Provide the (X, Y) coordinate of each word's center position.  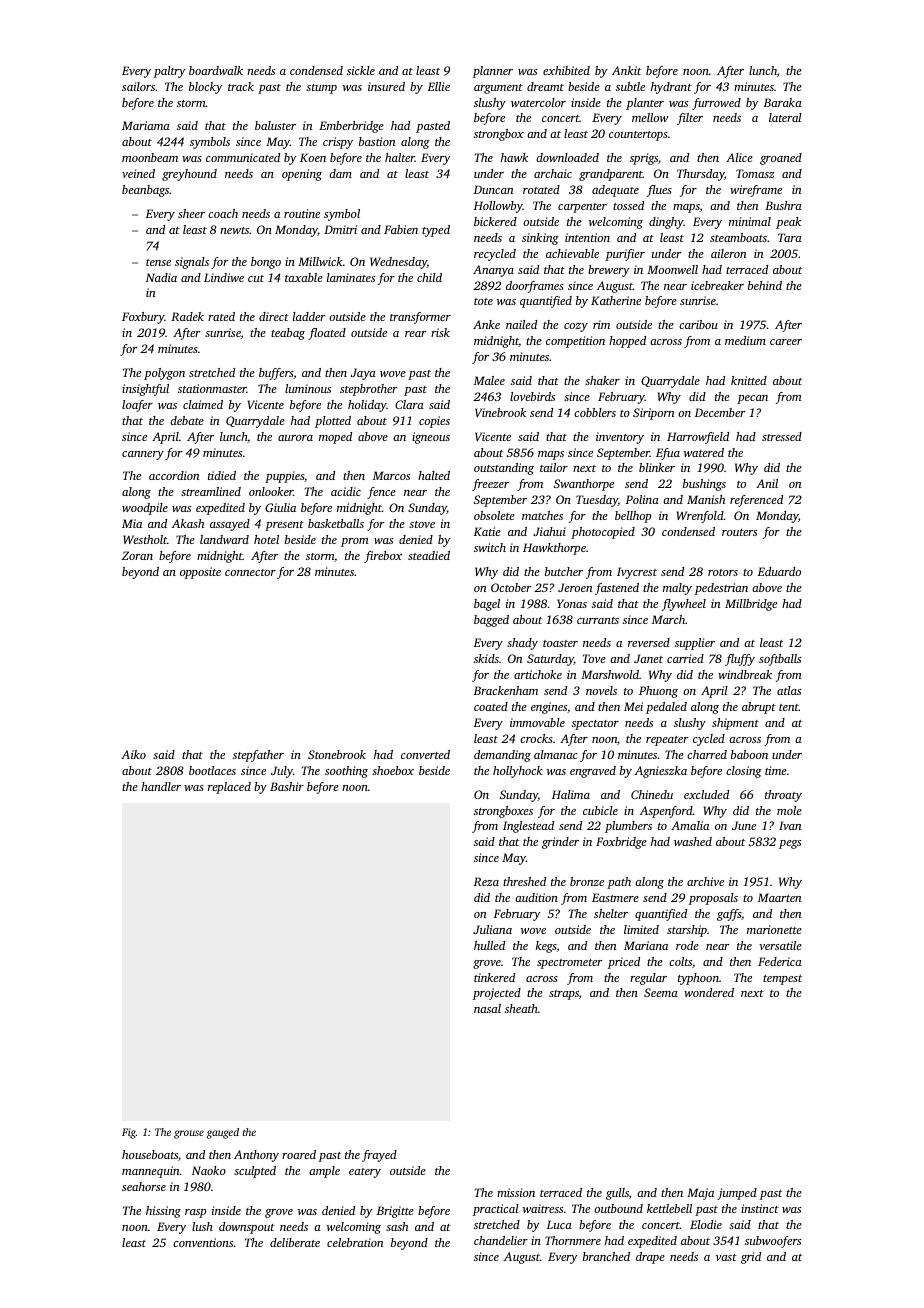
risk (440, 332)
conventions (203, 1242)
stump (321, 89)
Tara (790, 237)
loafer (137, 406)
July (282, 772)
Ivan (790, 825)
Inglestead (528, 827)
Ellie (439, 86)
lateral (785, 117)
